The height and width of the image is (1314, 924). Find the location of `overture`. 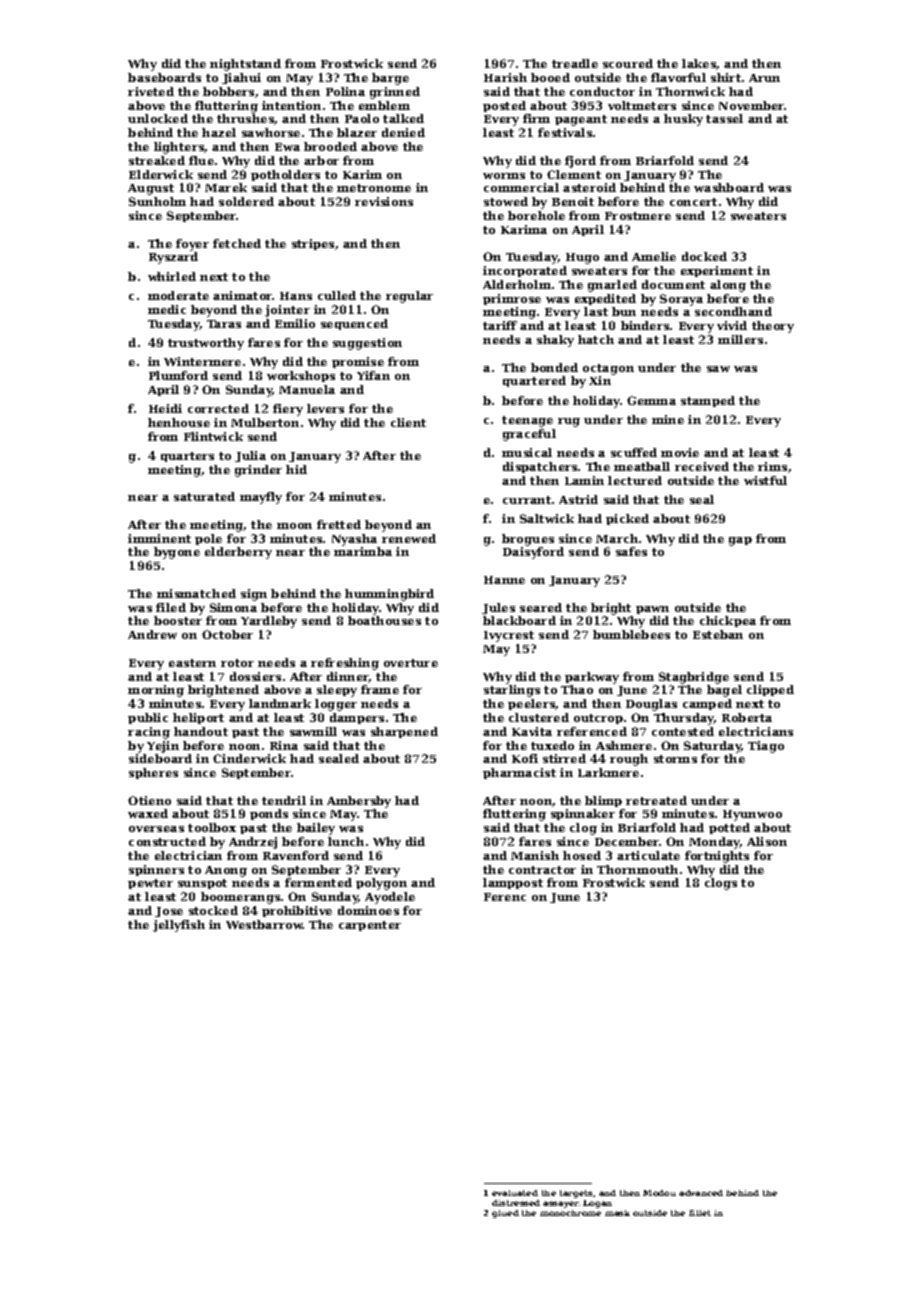

overture is located at coordinates (411, 663).
